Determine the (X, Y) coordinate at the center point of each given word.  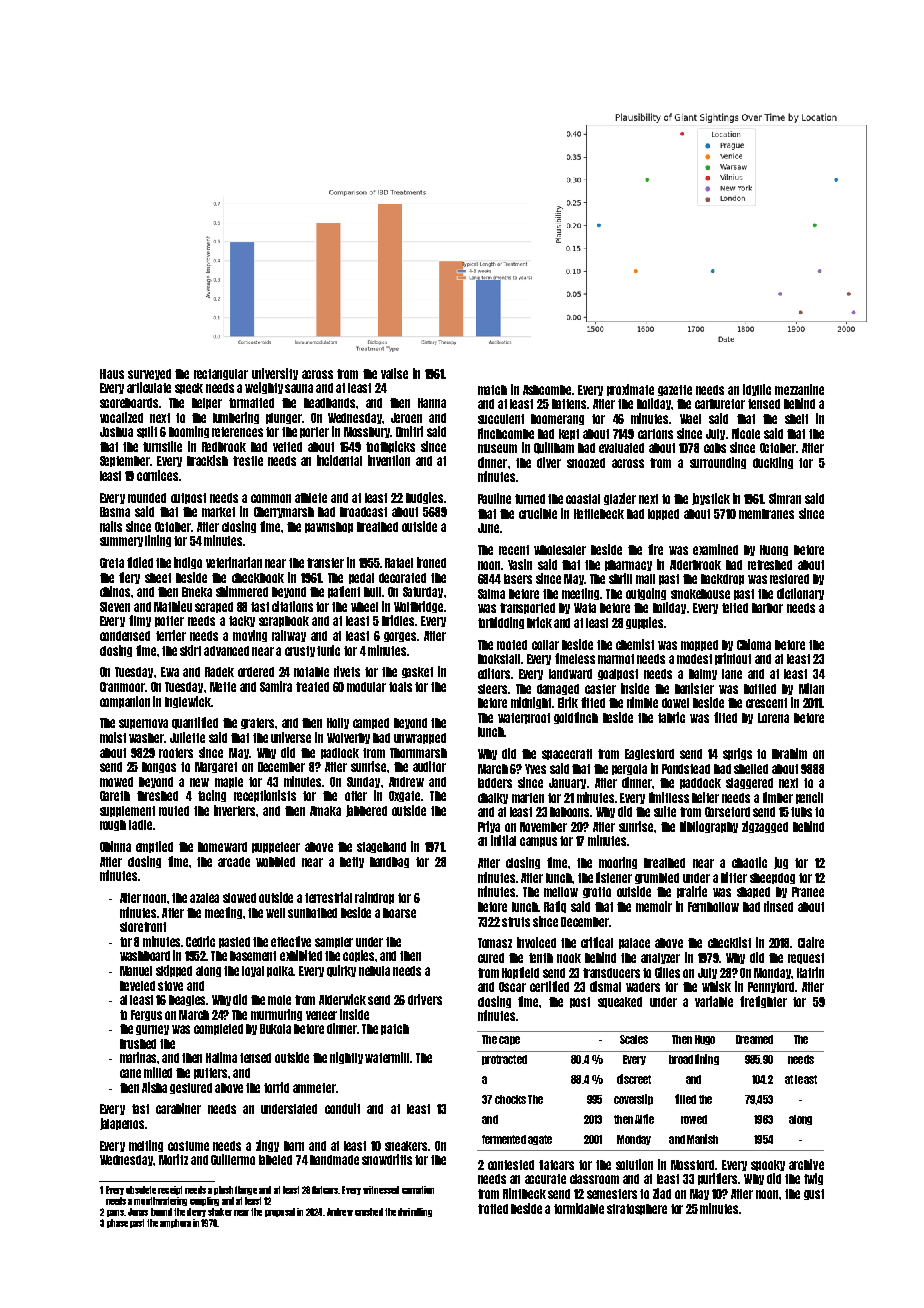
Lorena (773, 718)
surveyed (149, 374)
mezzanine (799, 389)
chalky (493, 798)
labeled (275, 1160)
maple (229, 782)
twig (813, 1179)
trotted (493, 1209)
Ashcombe (547, 390)
